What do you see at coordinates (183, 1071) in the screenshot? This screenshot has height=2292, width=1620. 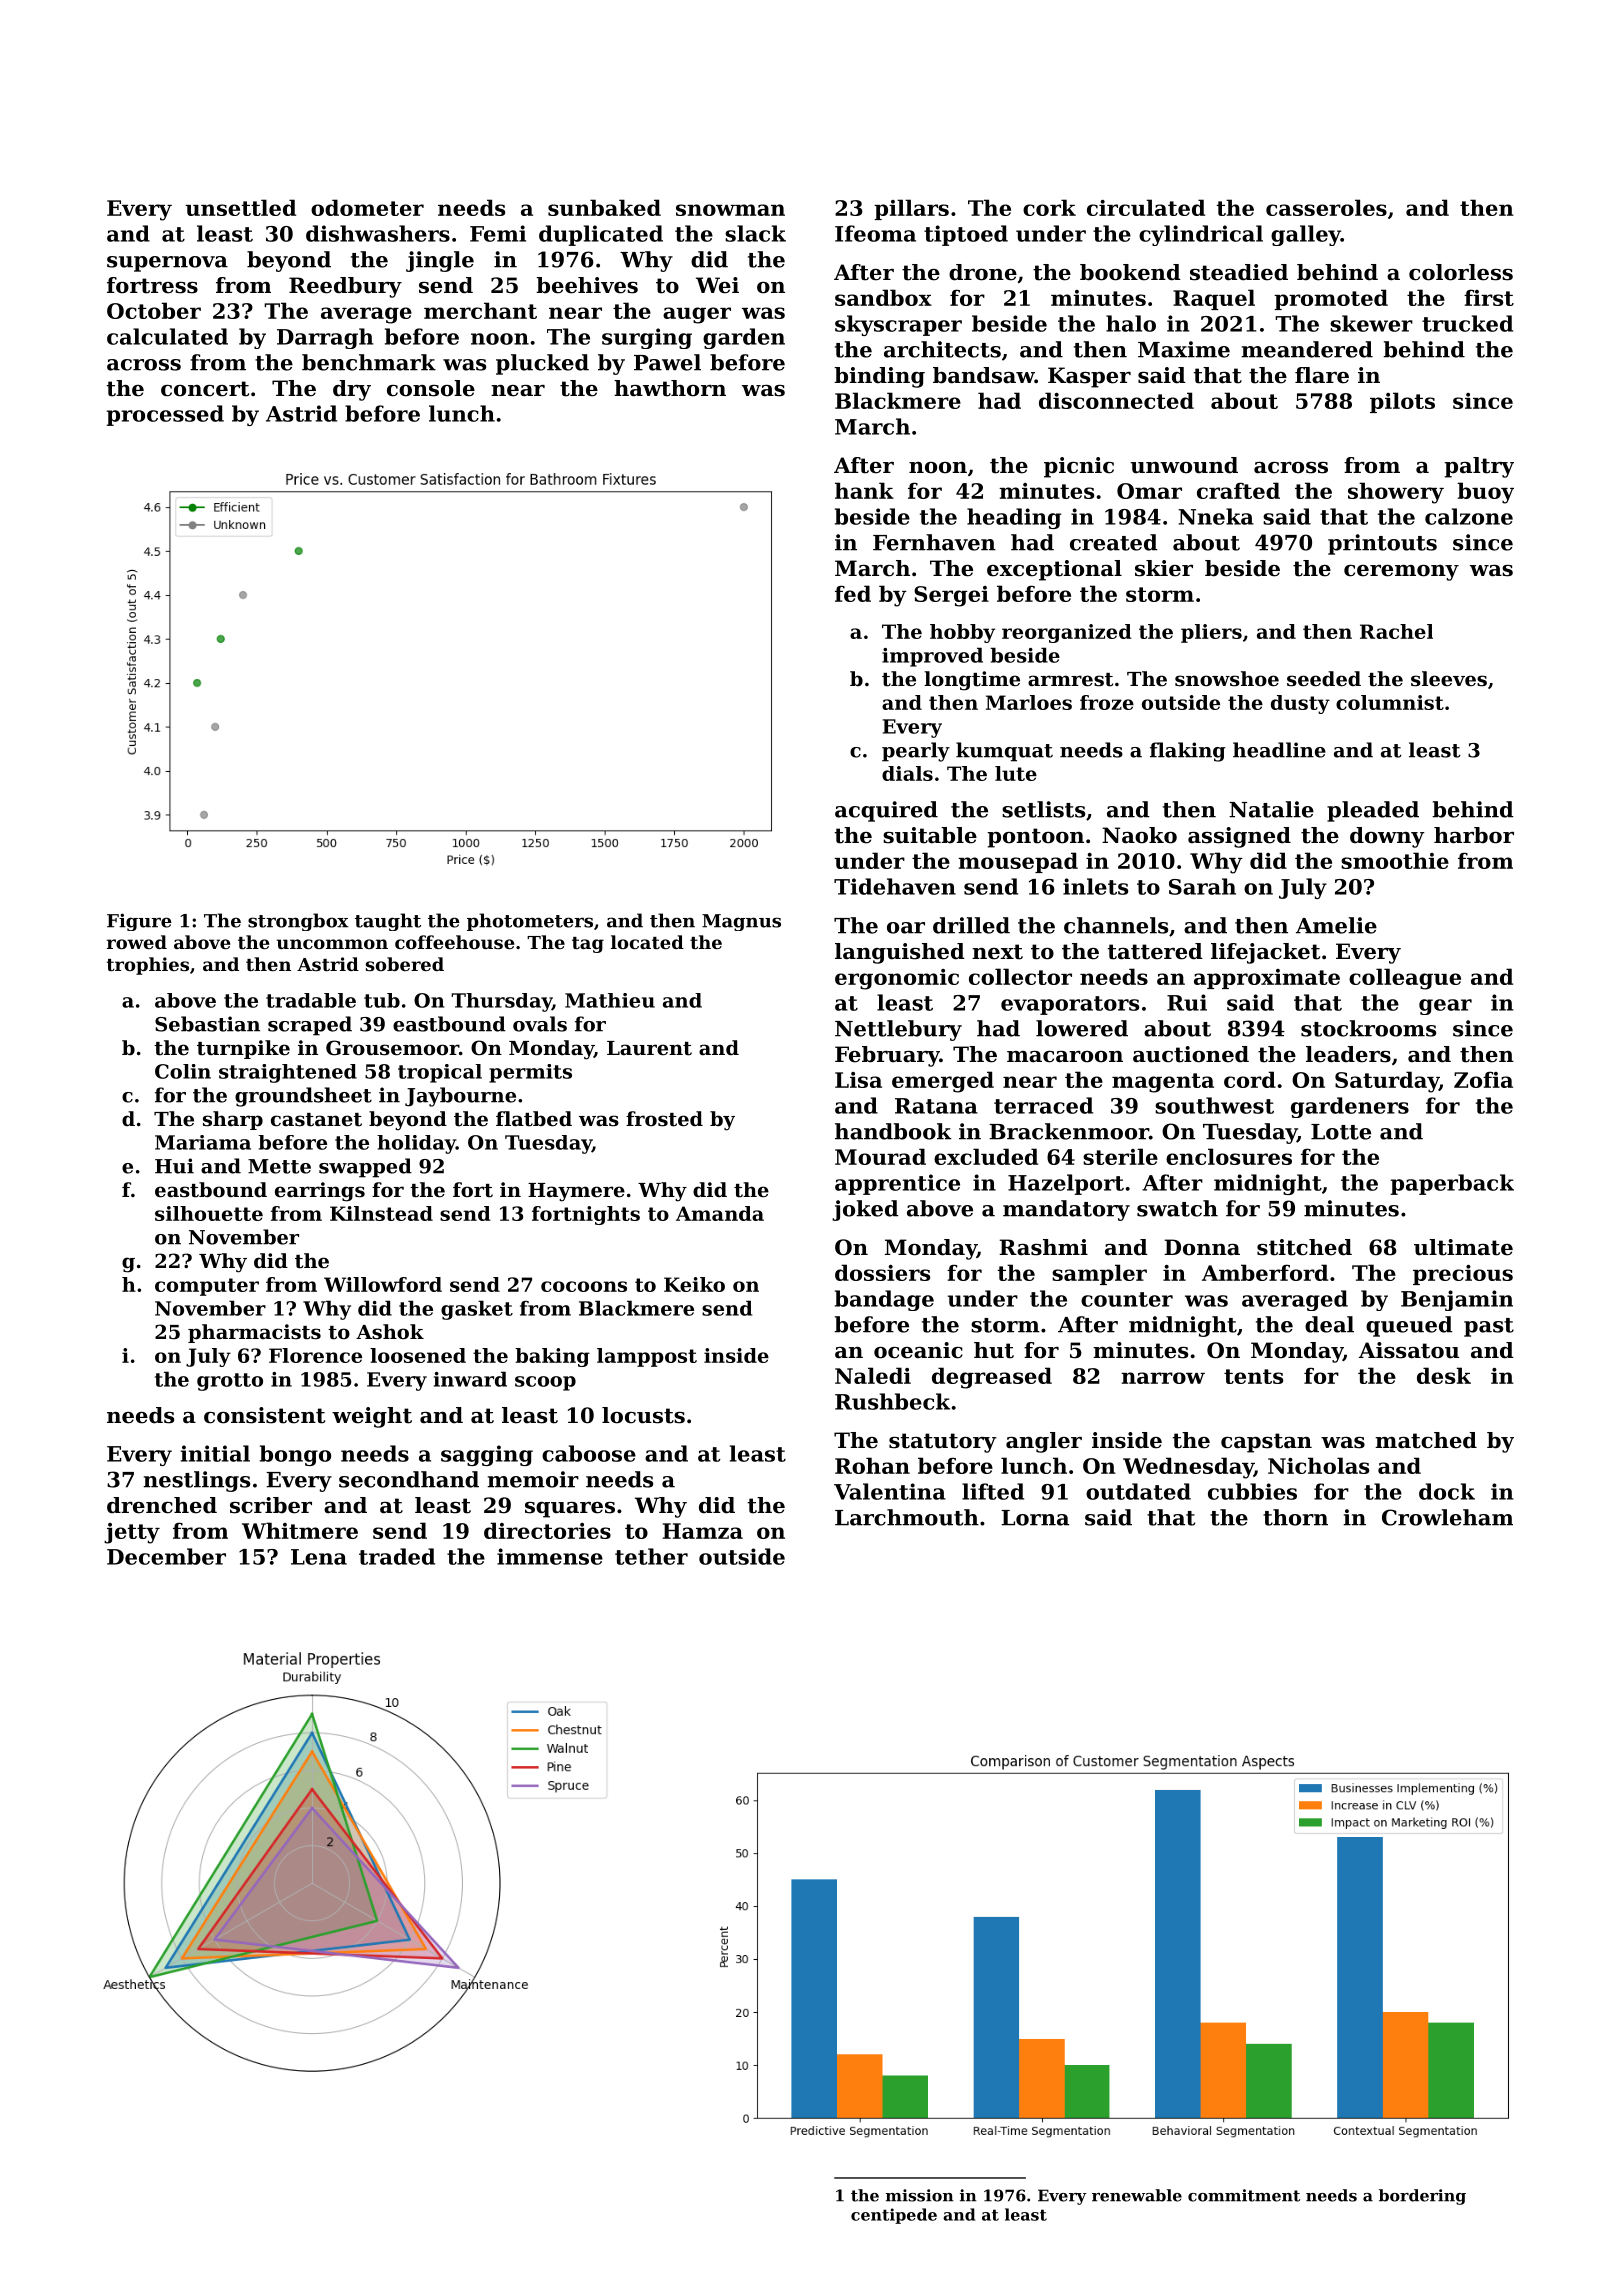 I see `Colin` at bounding box center [183, 1071].
